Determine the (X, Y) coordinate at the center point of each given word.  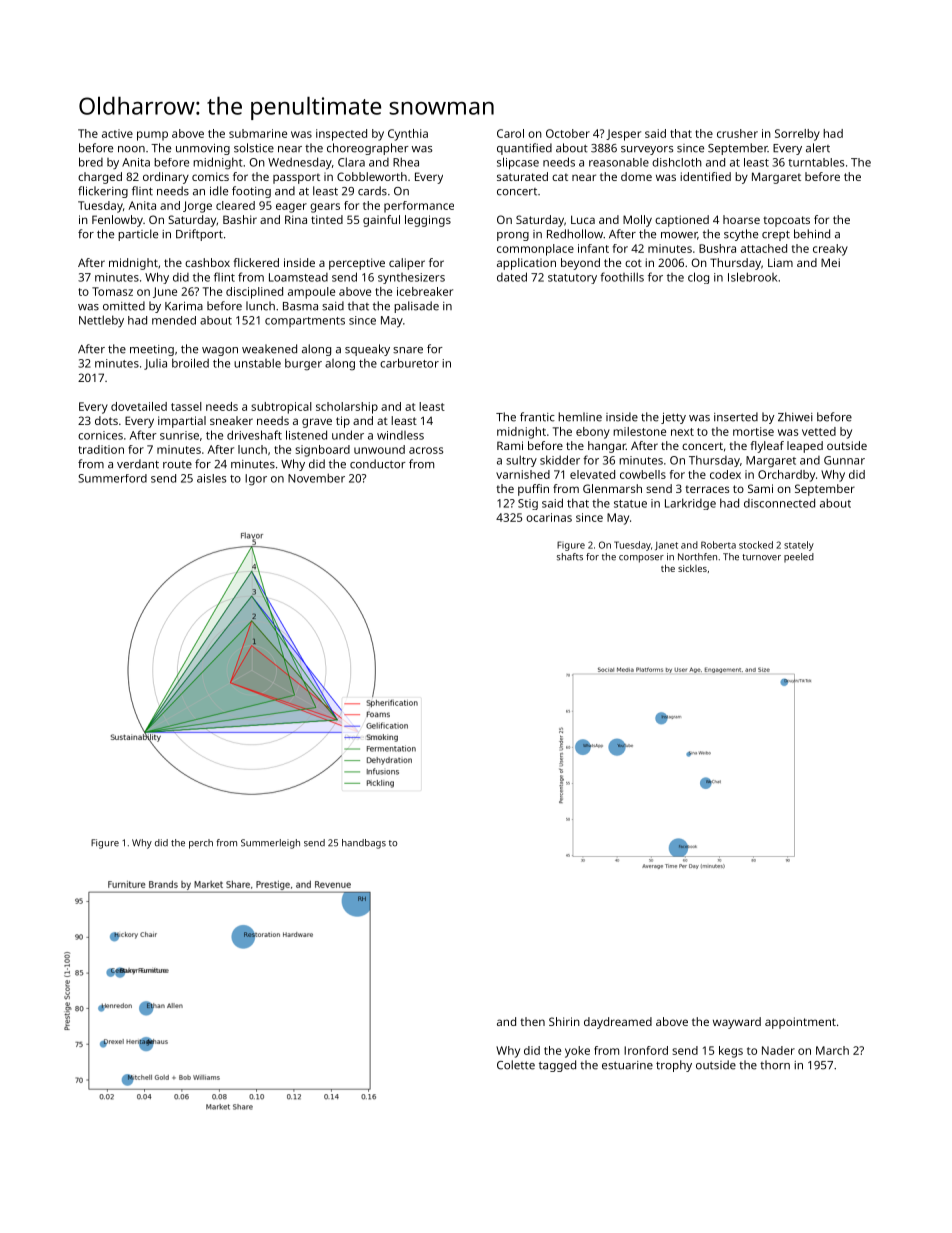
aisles (211, 478)
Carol (510, 133)
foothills (622, 277)
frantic (537, 417)
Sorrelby (797, 135)
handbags (364, 844)
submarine (258, 133)
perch (201, 844)
